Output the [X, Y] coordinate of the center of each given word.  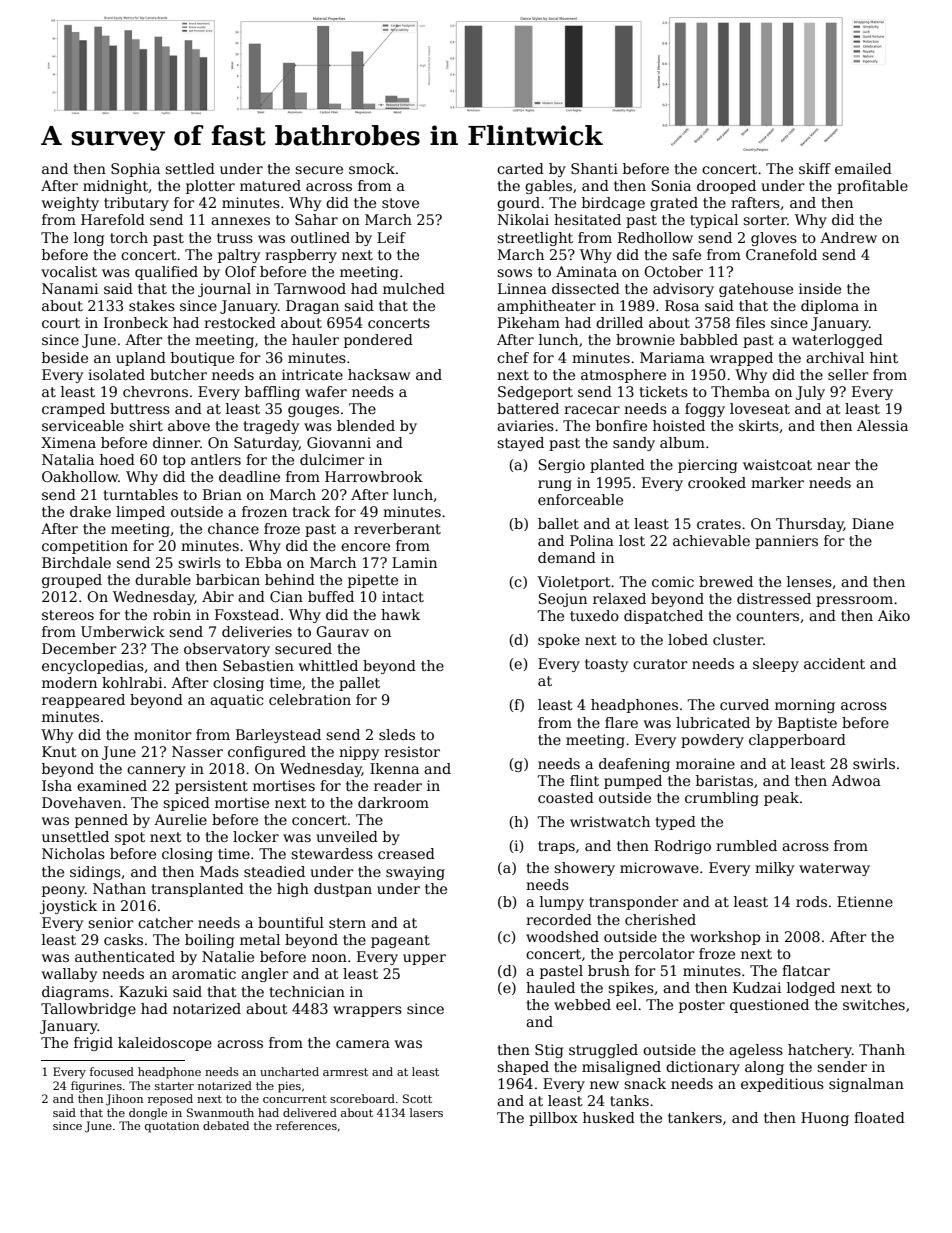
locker [256, 836]
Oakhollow [80, 476]
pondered [378, 341]
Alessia [882, 425]
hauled [550, 987]
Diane [873, 523]
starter [174, 1086]
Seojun [563, 600]
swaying [415, 873]
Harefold [113, 219]
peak [781, 799]
